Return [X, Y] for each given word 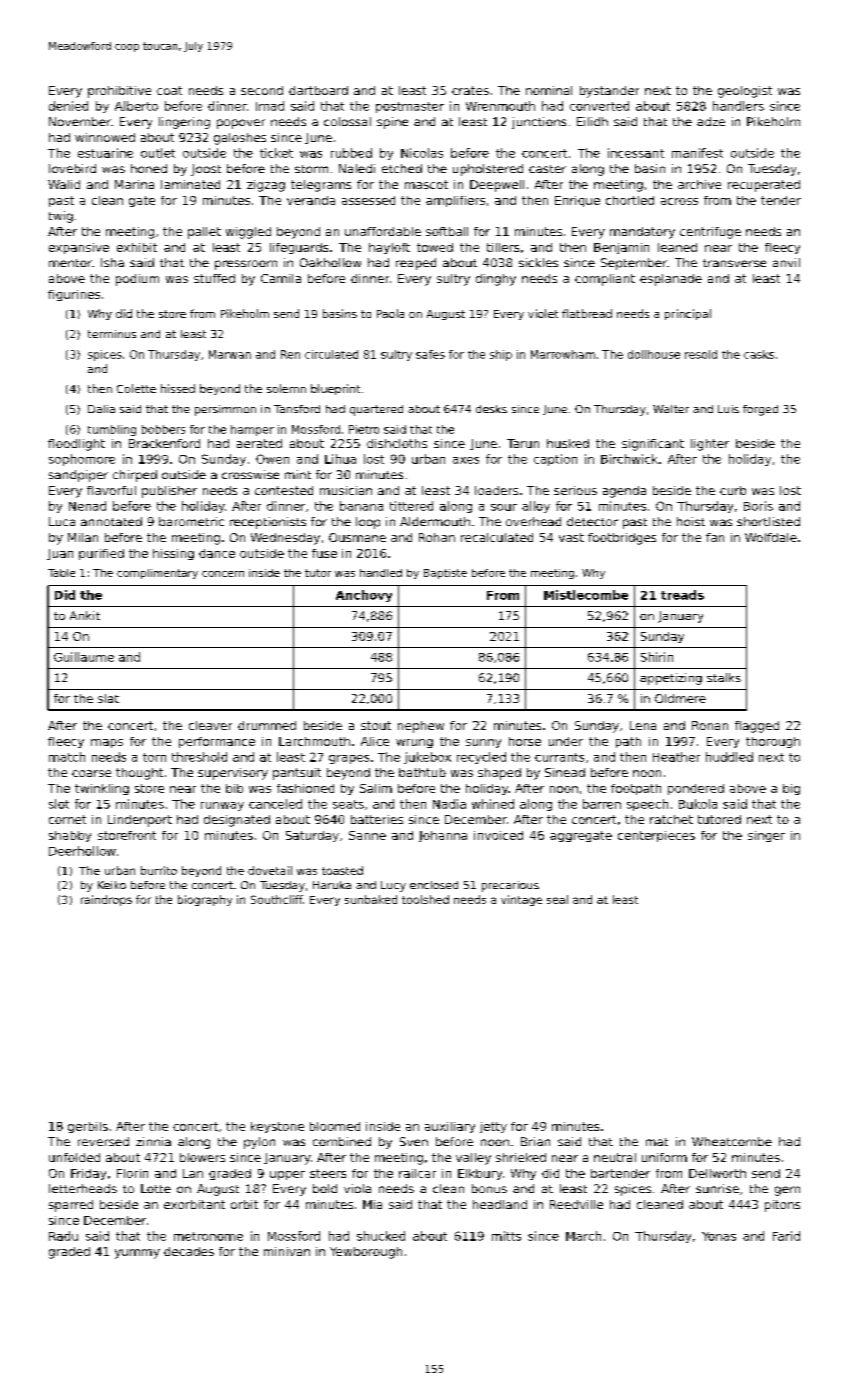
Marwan [230, 354]
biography [205, 900]
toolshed [425, 899]
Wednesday [285, 539]
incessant [636, 153]
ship [501, 355]
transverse [734, 263]
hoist [691, 521]
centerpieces [656, 836]
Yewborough [366, 1253]
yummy [137, 1254]
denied [68, 106]
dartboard [318, 90]
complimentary [157, 574]
